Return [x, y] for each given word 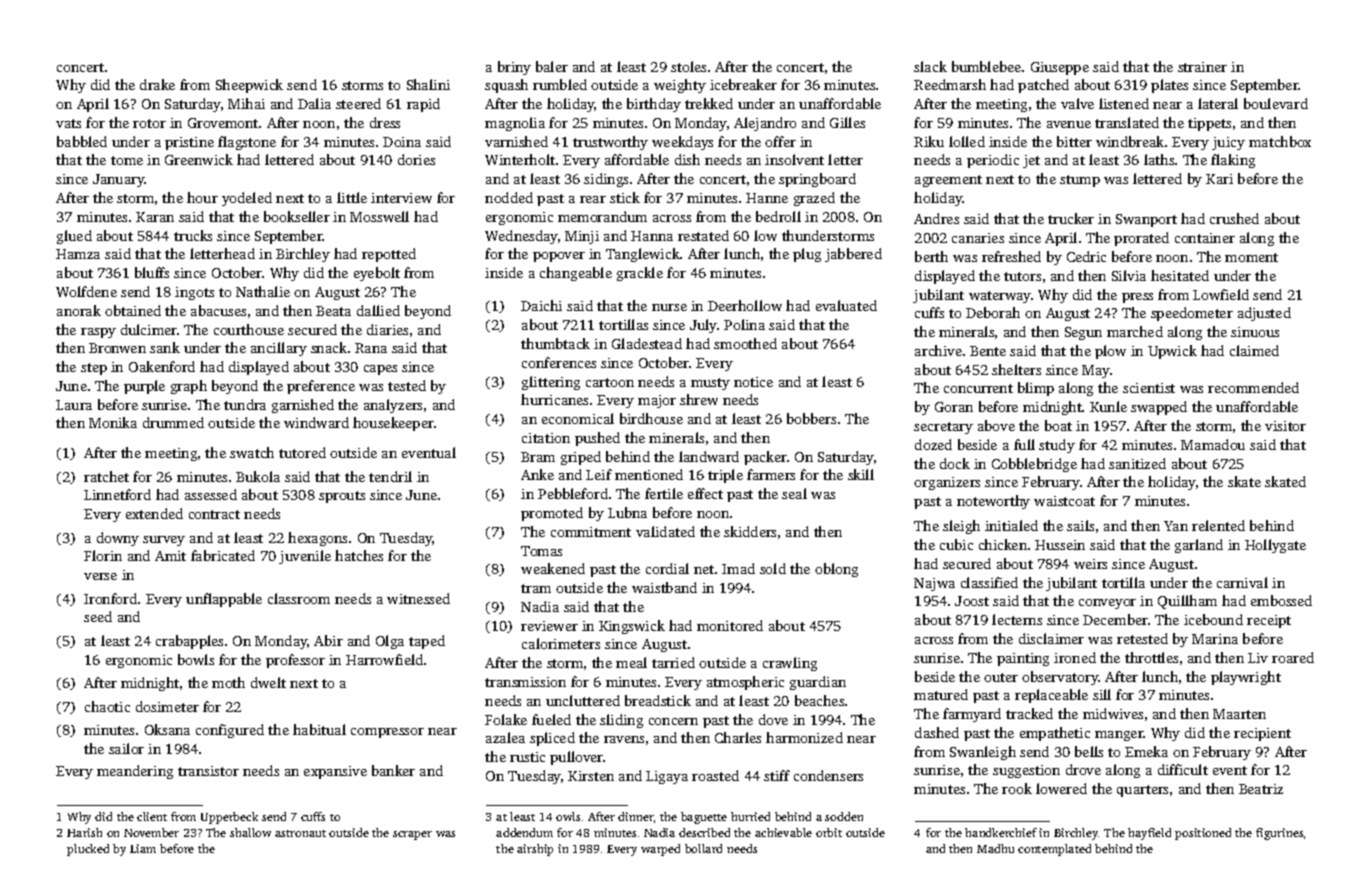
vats [68, 123]
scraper [412, 835]
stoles [688, 66]
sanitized [1137, 463]
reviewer [549, 626]
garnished [303, 406]
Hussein [1060, 545]
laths [1159, 159]
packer [765, 458]
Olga [390, 642]
